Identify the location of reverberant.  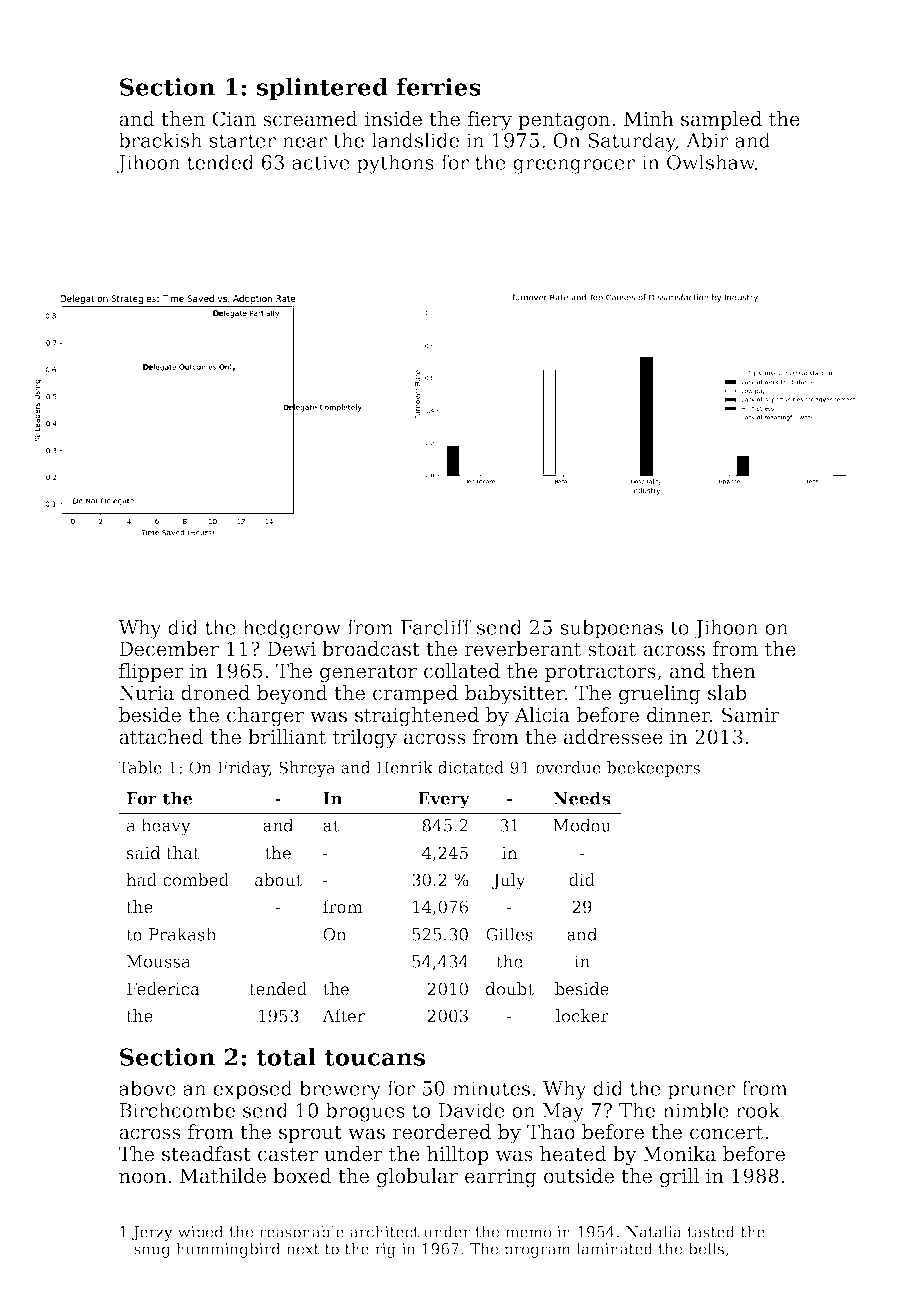
(522, 649).
